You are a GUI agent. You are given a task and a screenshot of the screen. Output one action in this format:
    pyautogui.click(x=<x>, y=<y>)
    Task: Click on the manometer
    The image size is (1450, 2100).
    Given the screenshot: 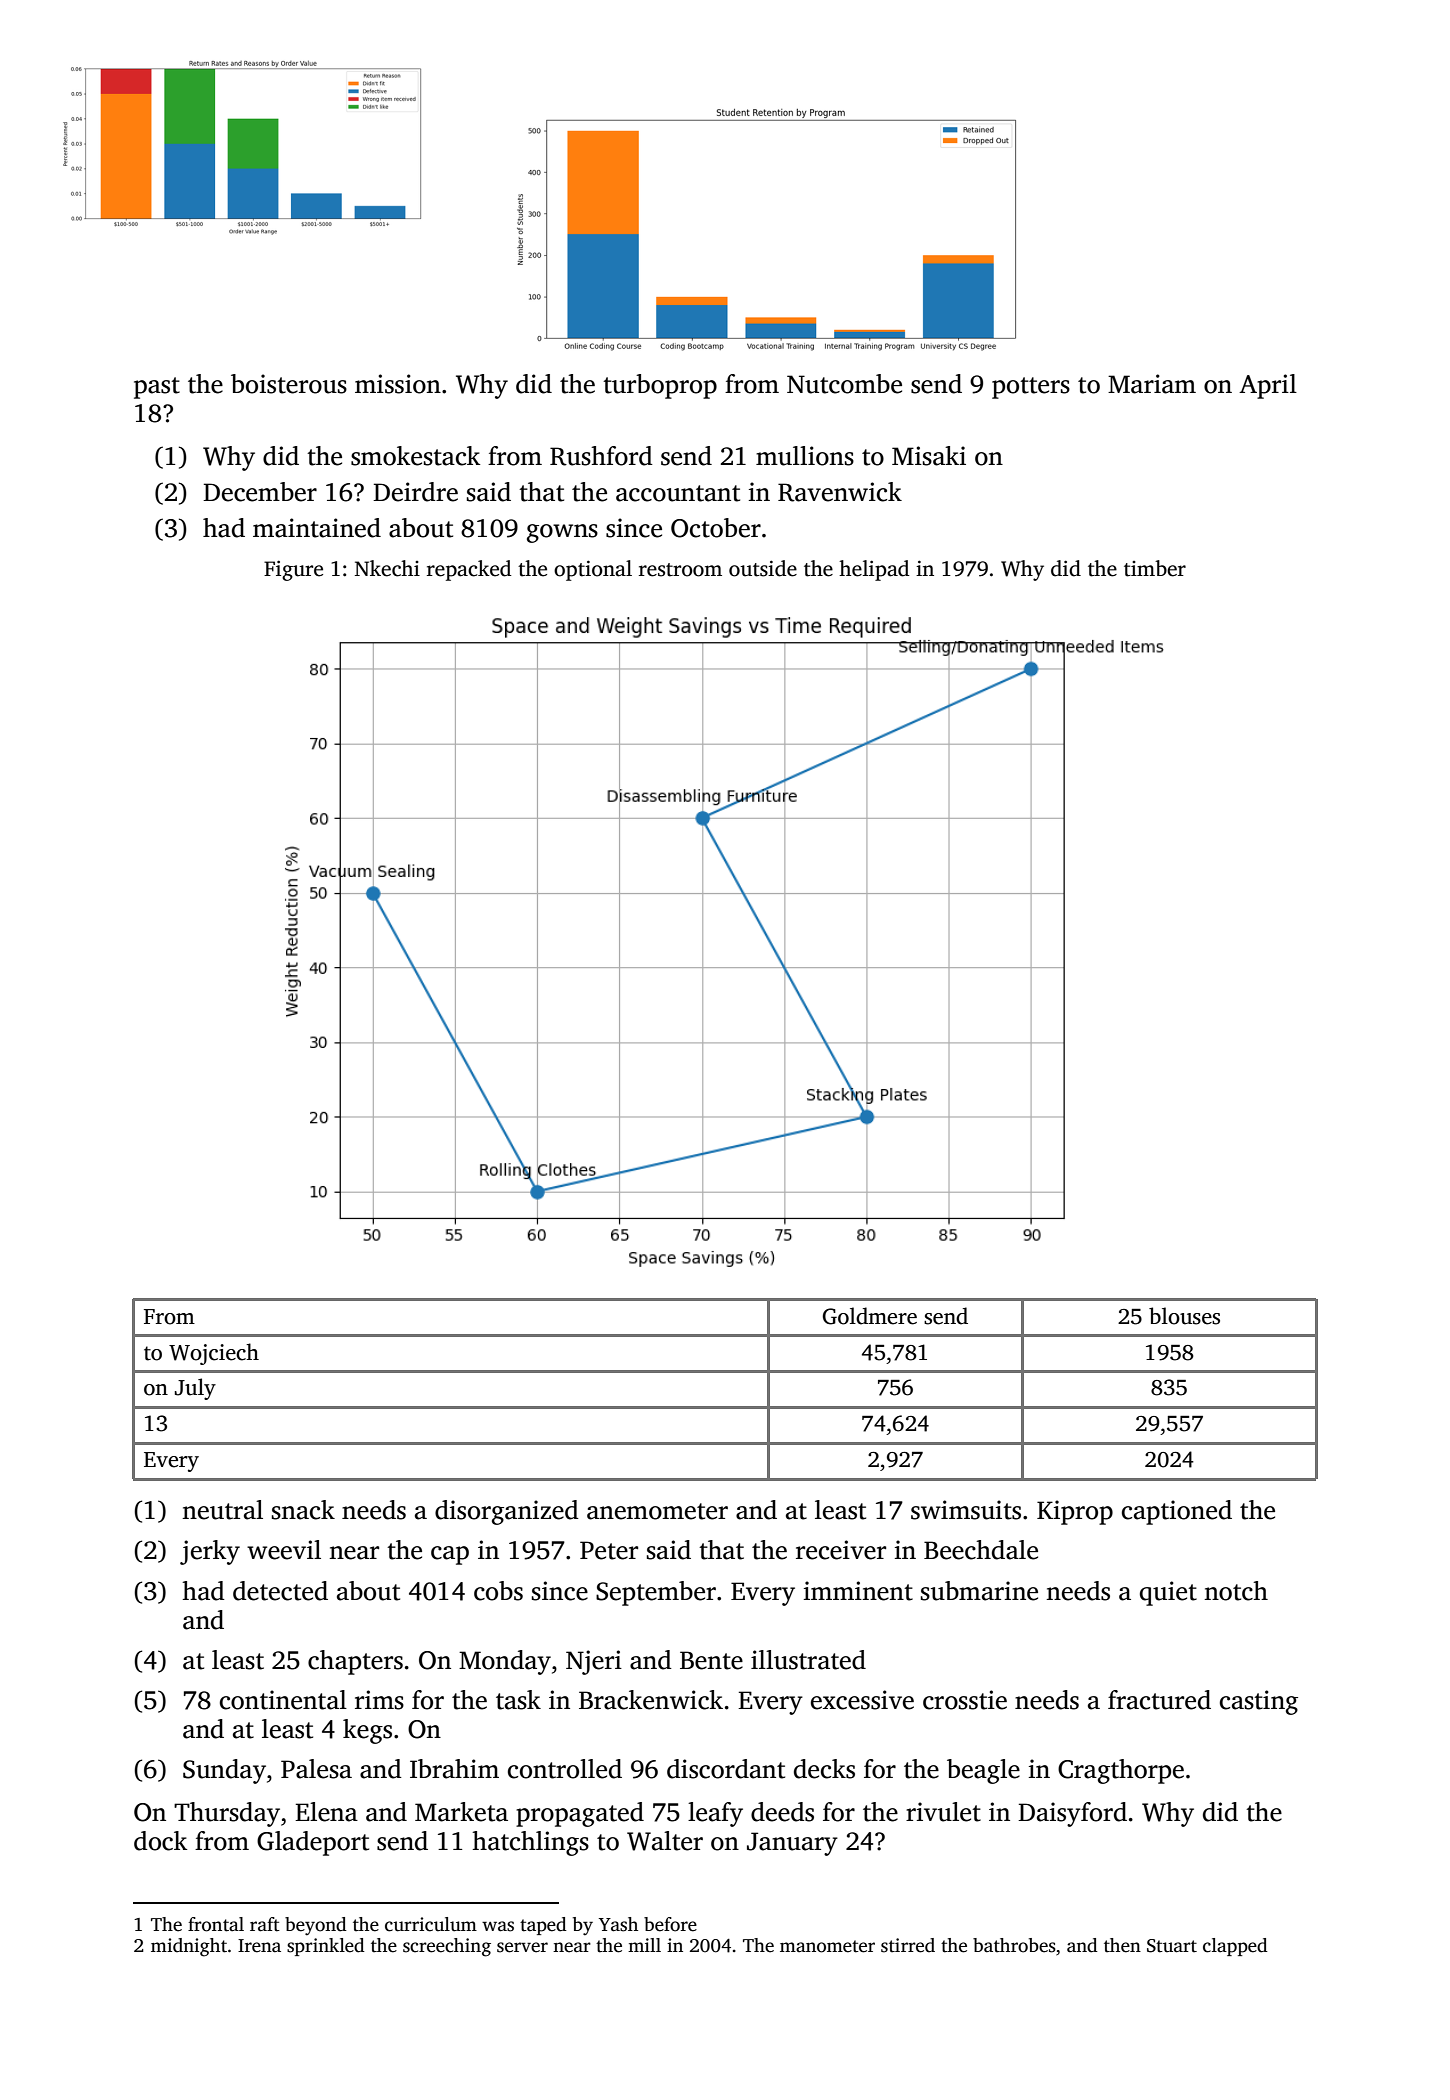 What is the action you would take?
    pyautogui.click(x=827, y=1946)
